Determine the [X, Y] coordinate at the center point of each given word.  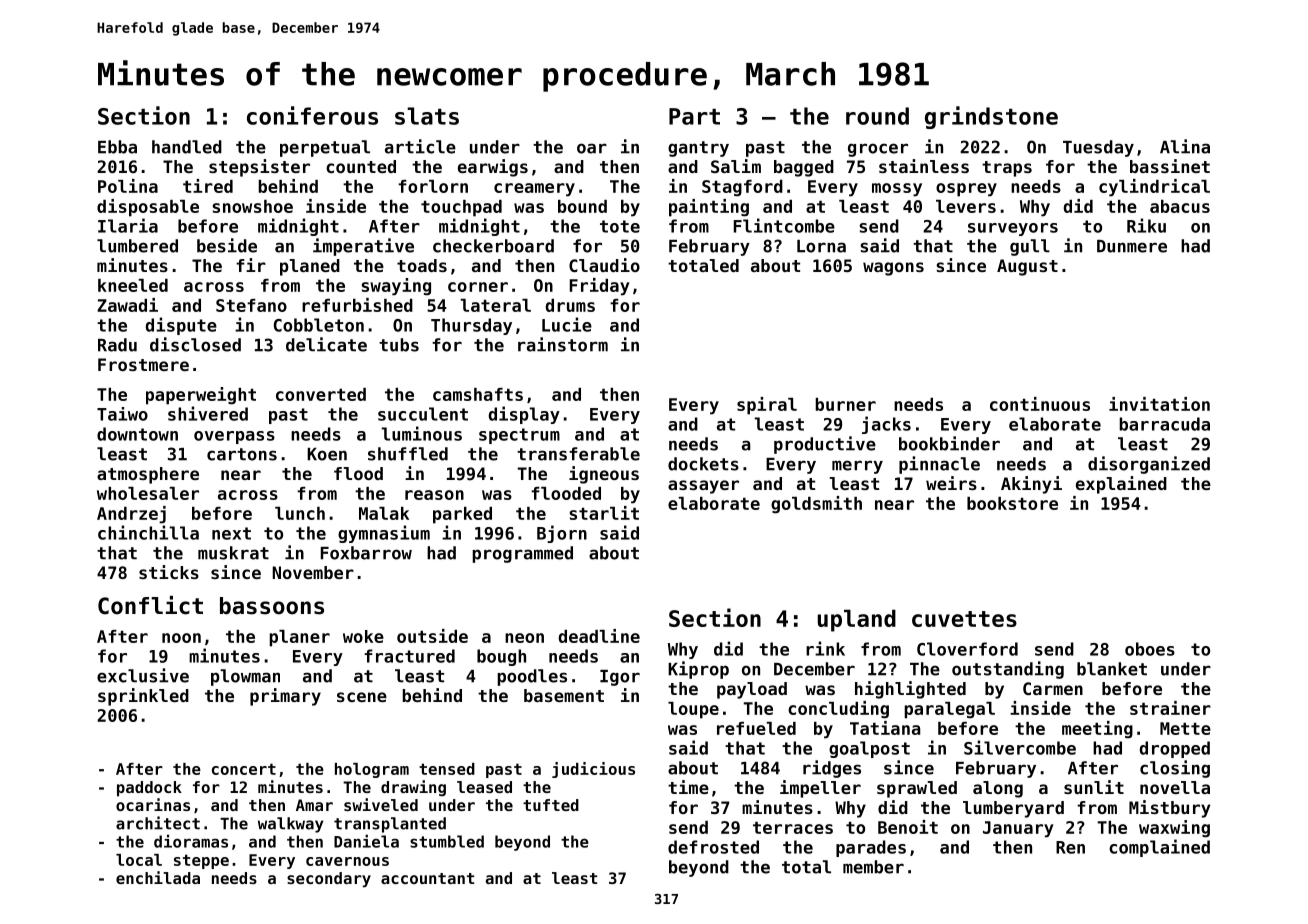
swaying [396, 287]
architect [158, 823]
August [1027, 267]
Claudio [604, 265]
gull [1030, 247]
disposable [148, 208]
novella [1175, 787]
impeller [820, 789]
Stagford [742, 188]
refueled [756, 728]
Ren [1070, 847]
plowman [245, 677]
